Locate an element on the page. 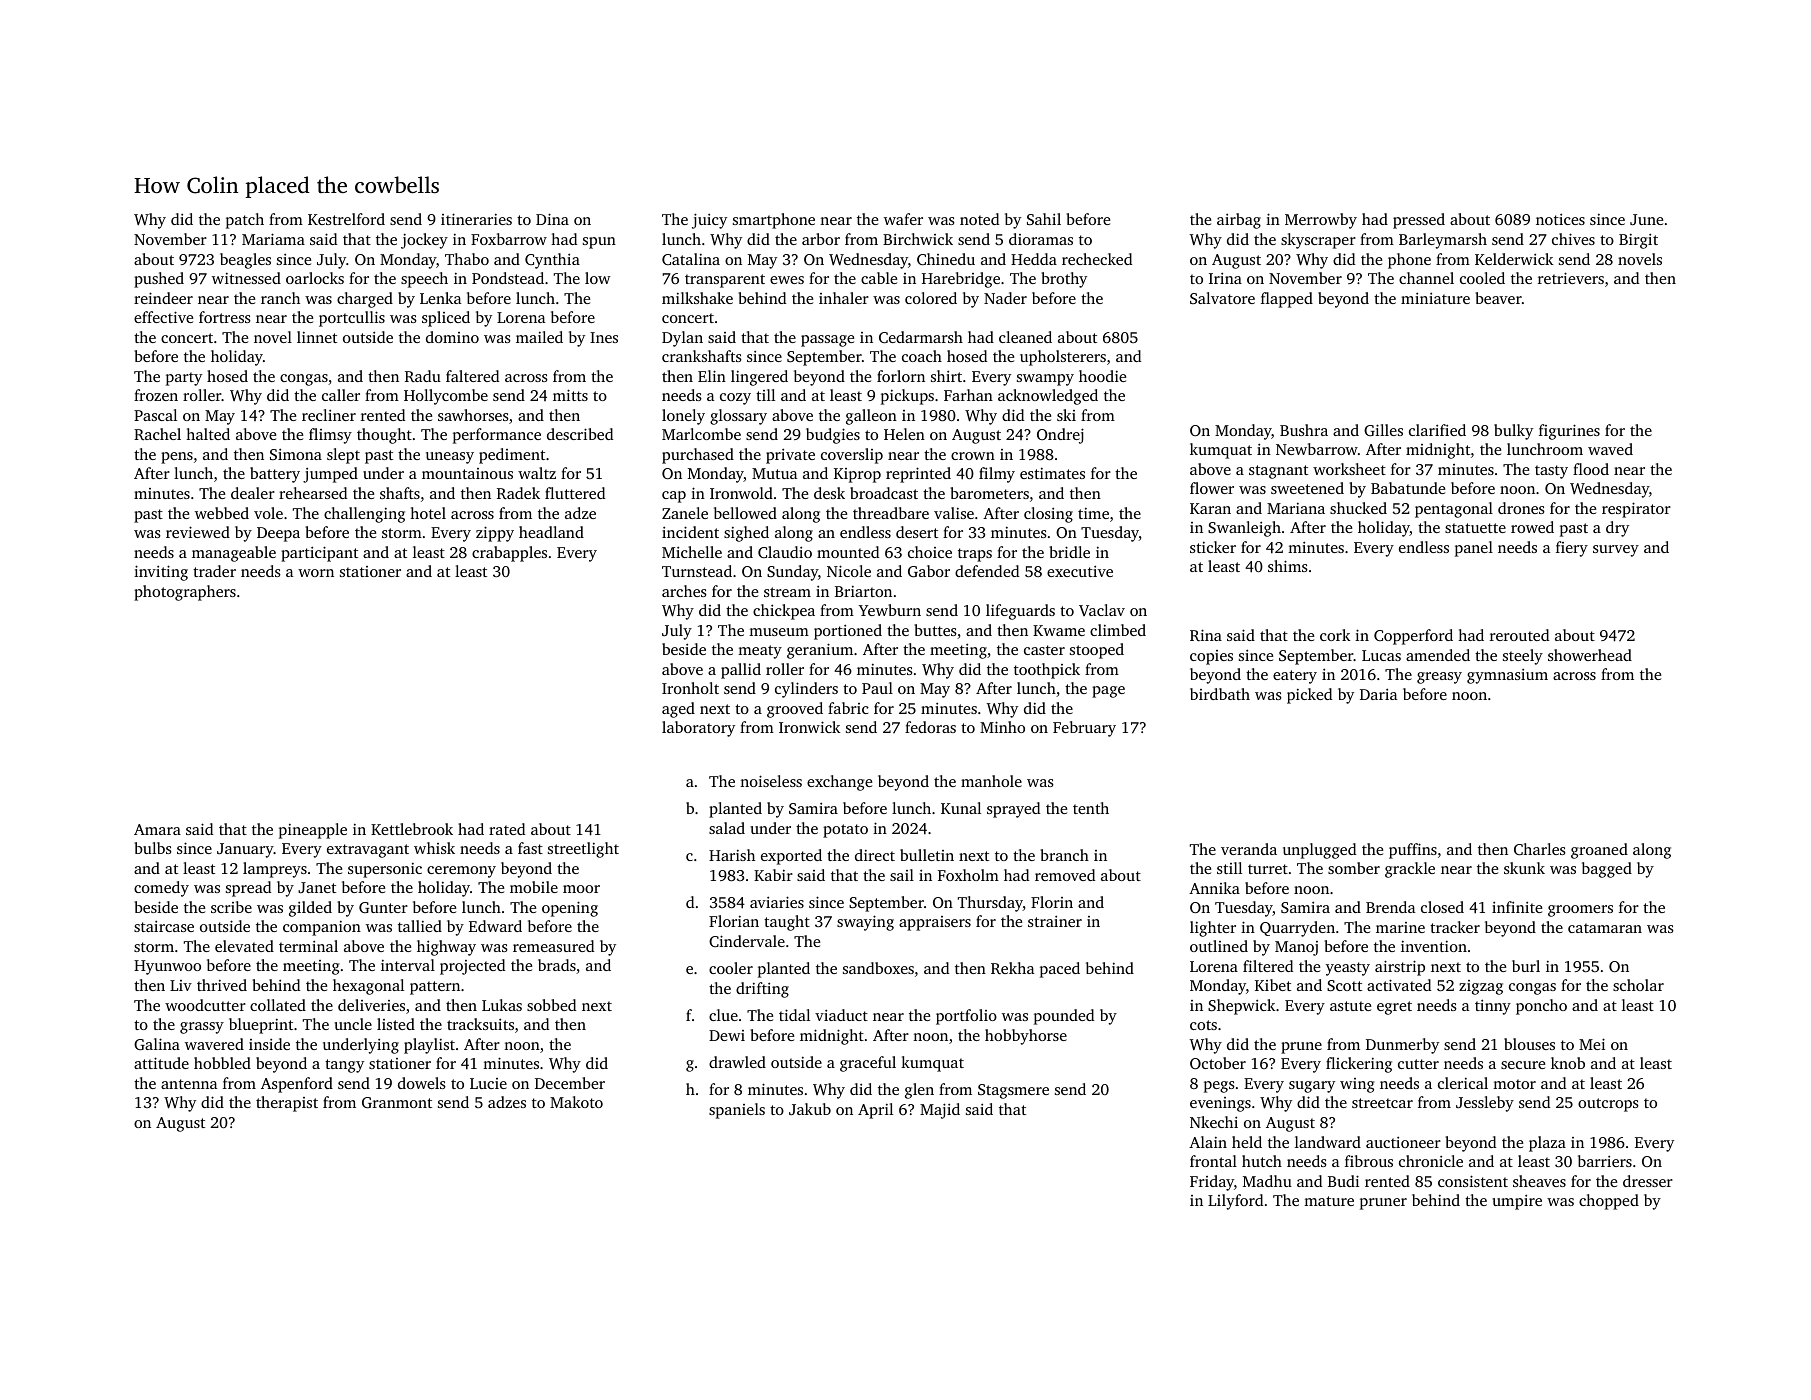 The width and height of the document is (1811, 1400). Foxbarrow is located at coordinates (509, 239).
